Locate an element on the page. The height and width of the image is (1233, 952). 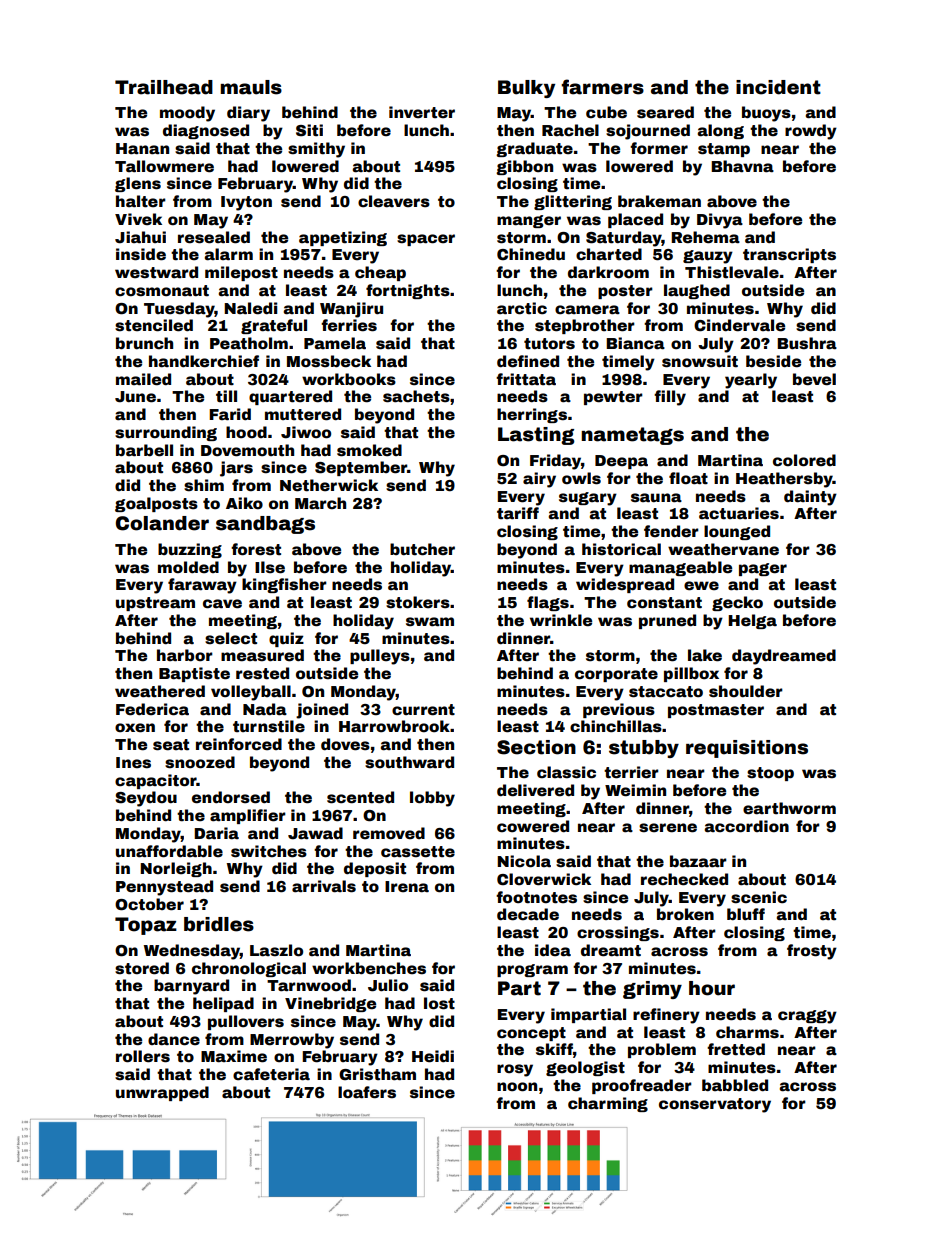
Trailhead is located at coordinates (164, 87).
